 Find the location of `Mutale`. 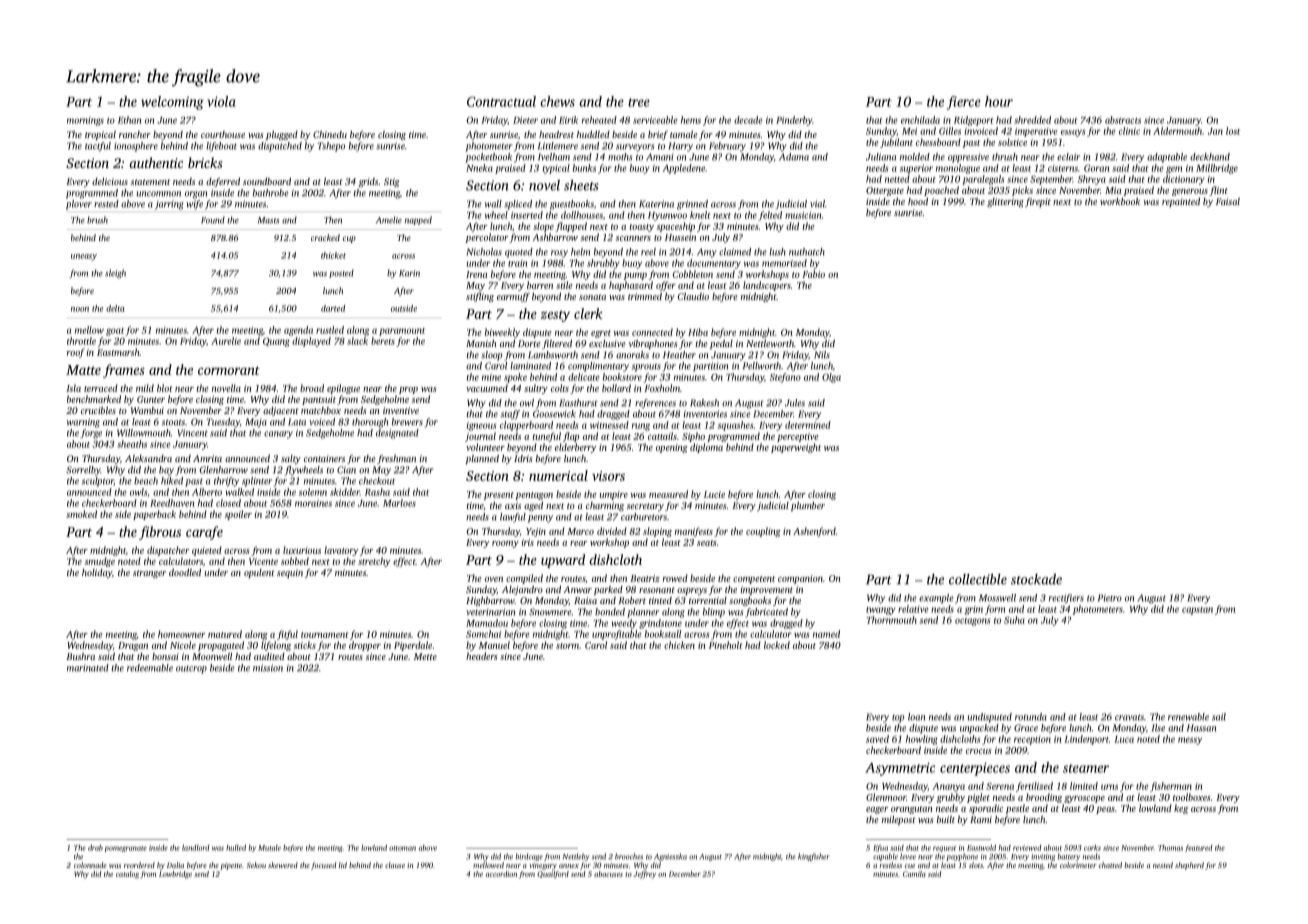

Mutale is located at coordinates (269, 848).
